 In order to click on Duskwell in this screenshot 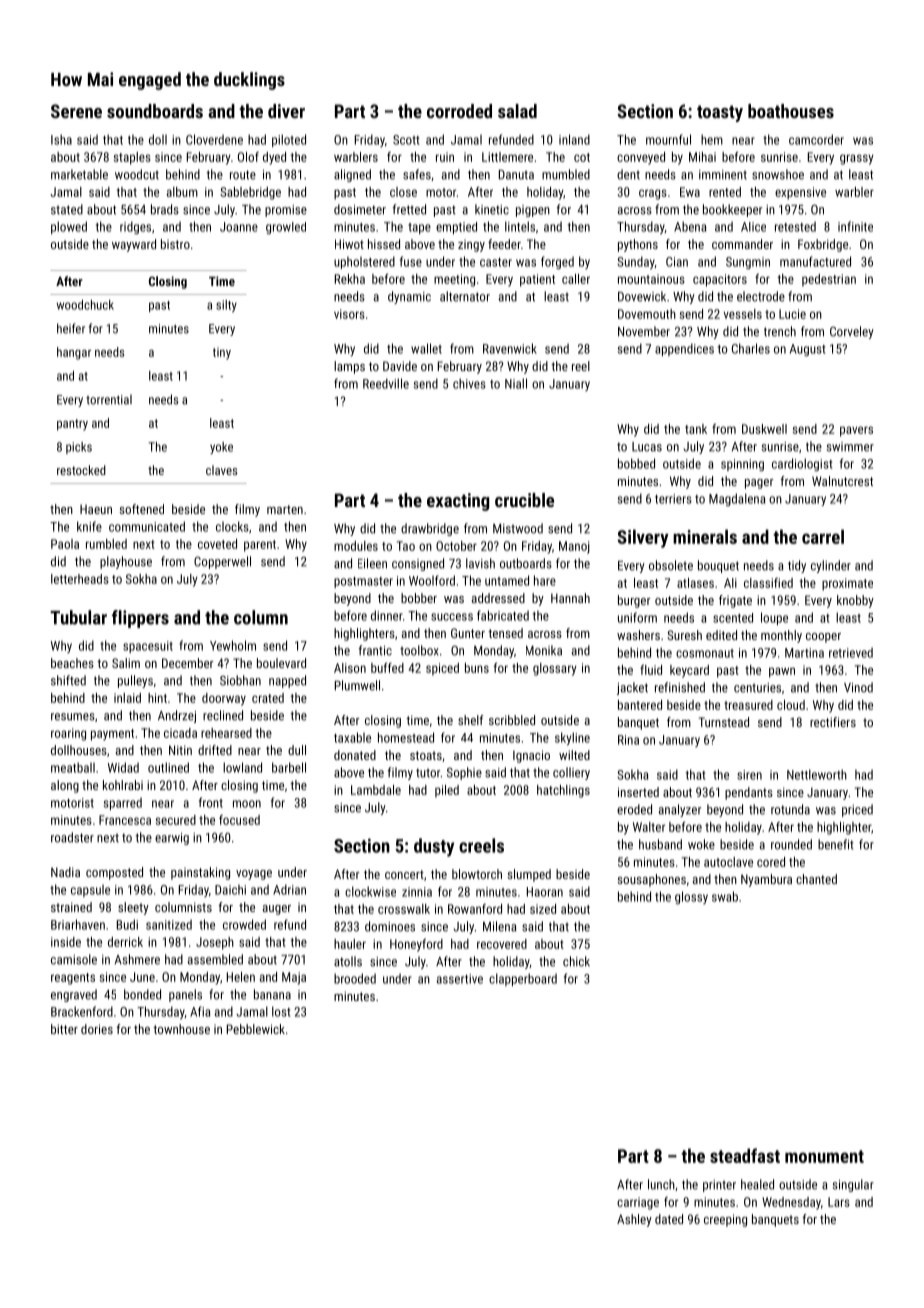, I will do `click(764, 429)`.
